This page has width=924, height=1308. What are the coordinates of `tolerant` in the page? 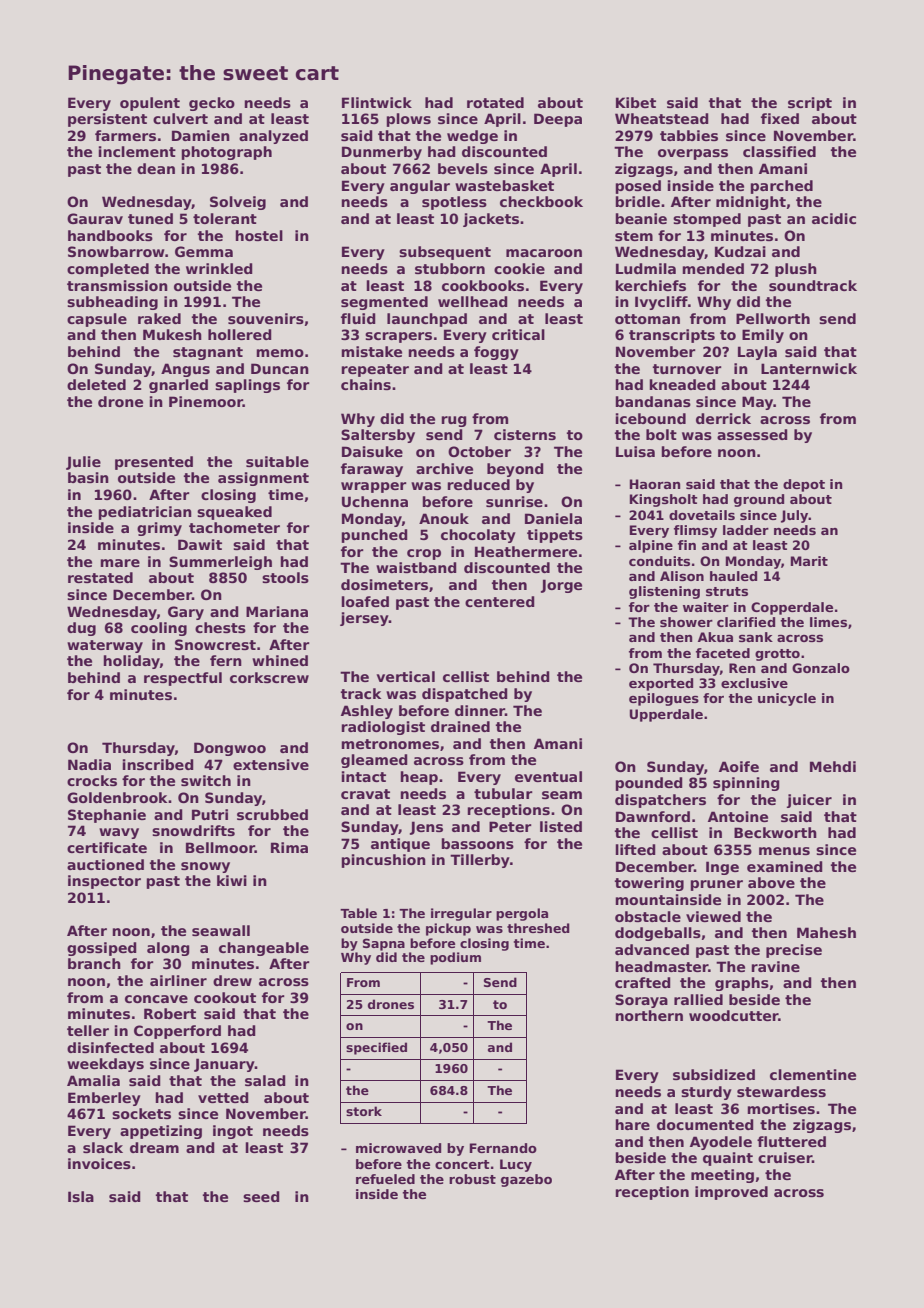 It's located at (225, 218).
